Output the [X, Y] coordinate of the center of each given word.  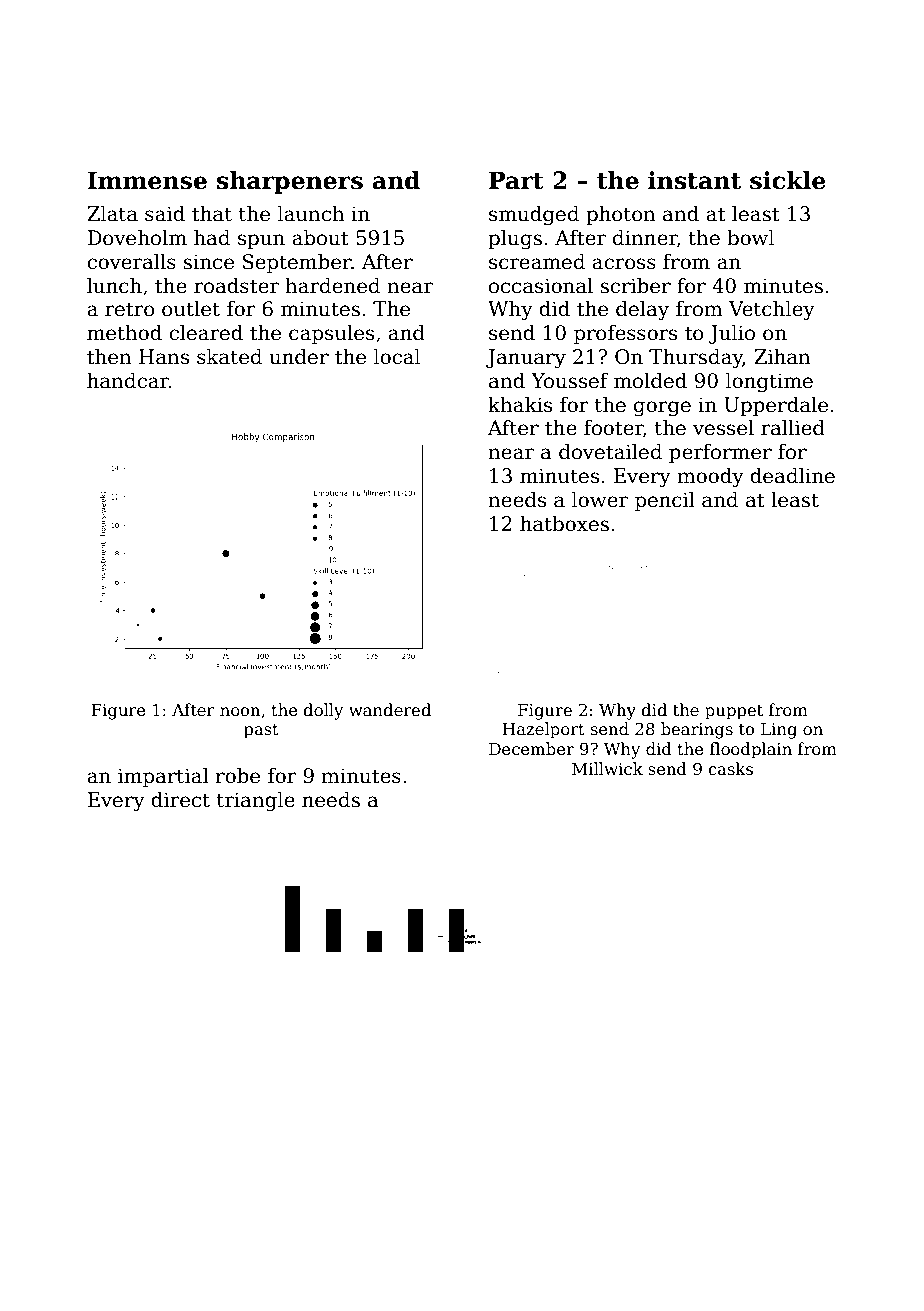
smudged [534, 216]
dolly [323, 711]
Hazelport [544, 730]
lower [600, 500]
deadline [792, 476]
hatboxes [564, 524]
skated [229, 357]
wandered [390, 710]
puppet [734, 712]
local [397, 357]
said [165, 214]
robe [237, 776]
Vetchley [772, 311]
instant [694, 180]
